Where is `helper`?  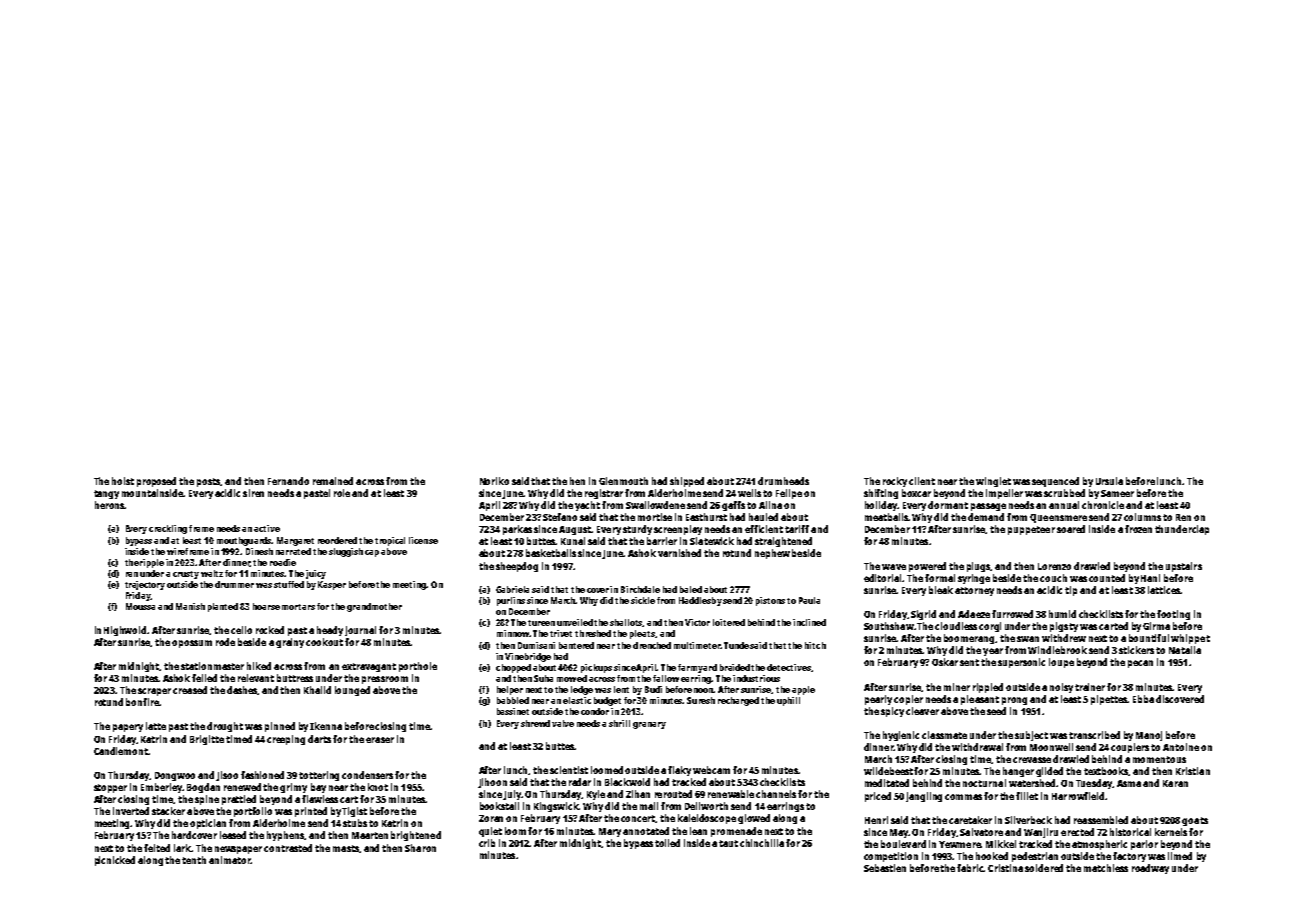 helper is located at coordinates (510, 690).
